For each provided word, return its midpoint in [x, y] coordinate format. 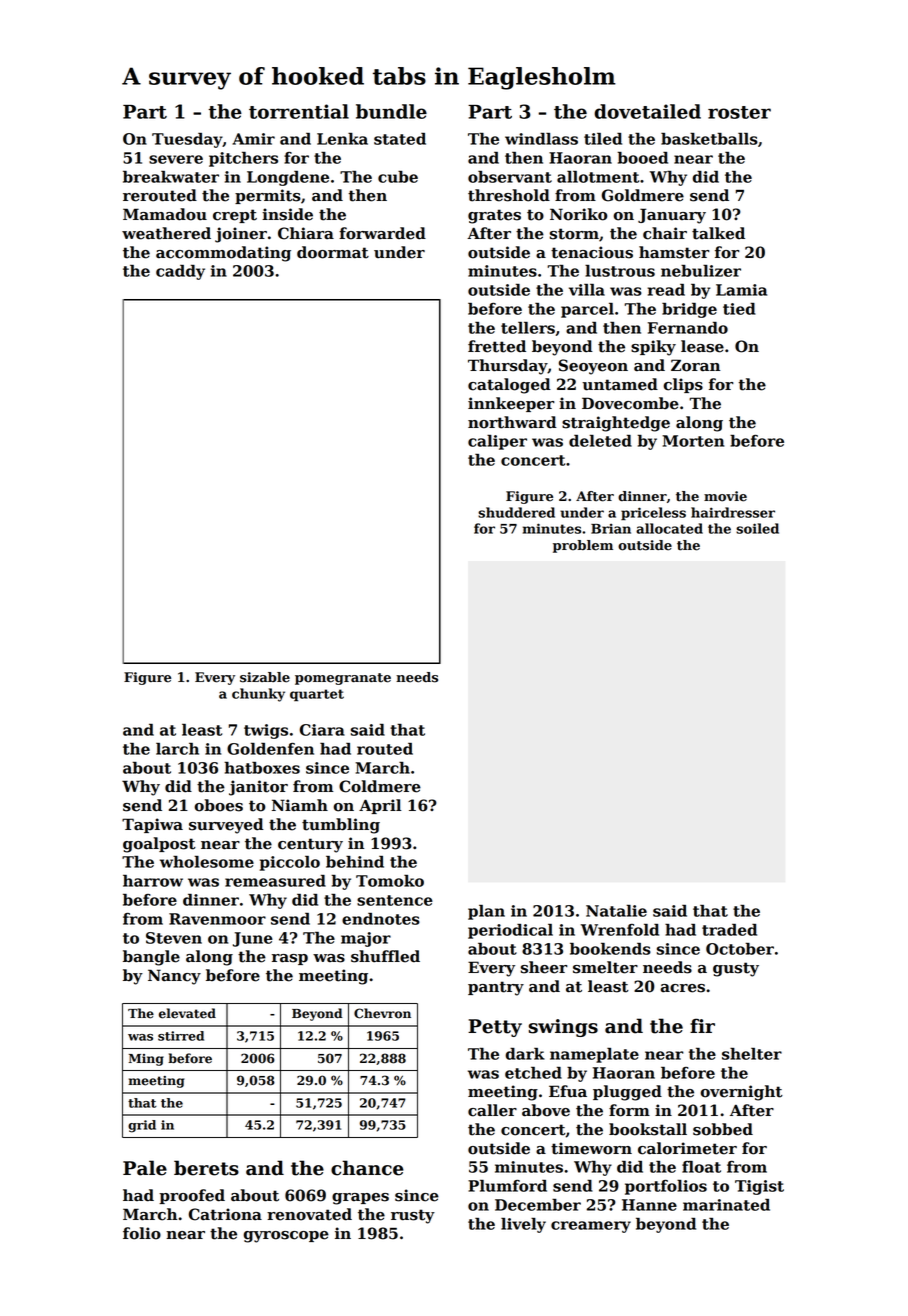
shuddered [516, 512]
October [740, 948]
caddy [180, 272]
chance [367, 1168]
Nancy [174, 977]
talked [718, 233]
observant [510, 177]
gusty [736, 969]
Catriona [225, 1214]
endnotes [381, 919]
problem [583, 546]
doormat [333, 252]
